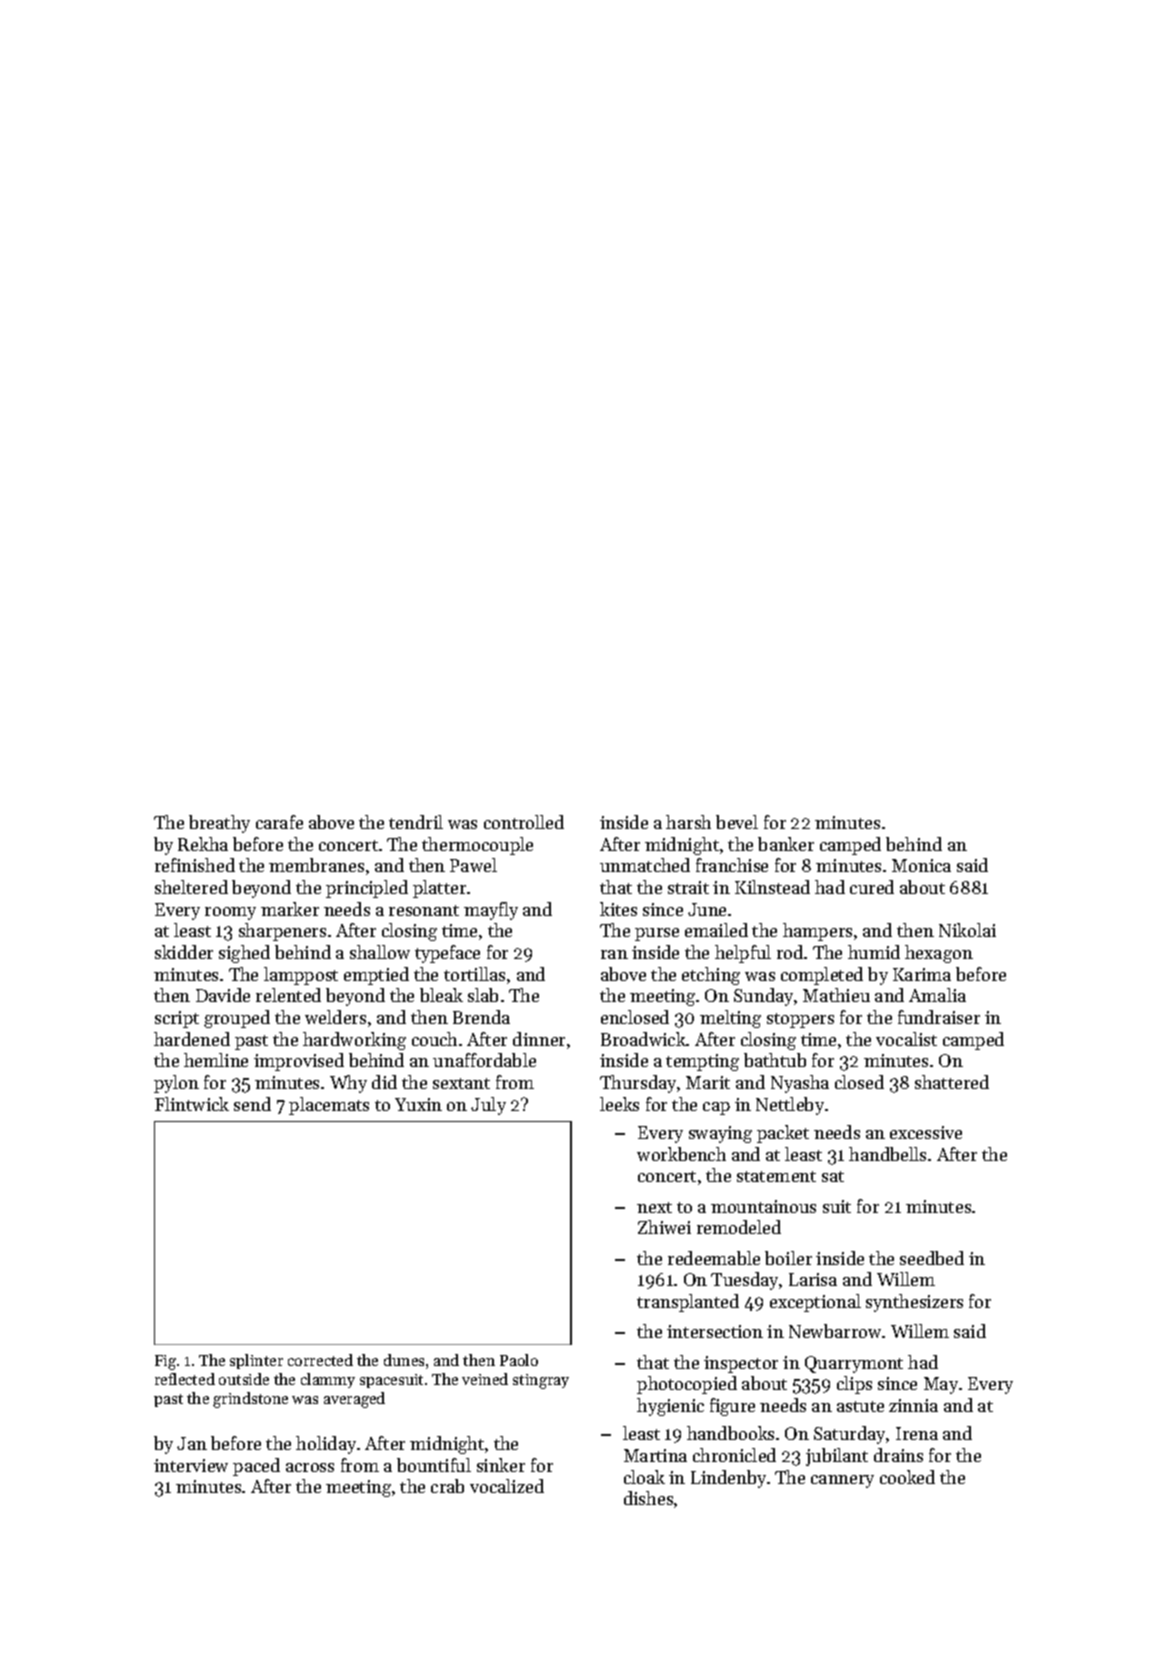  What do you see at coordinates (952, 1082) in the page?
I see `shattered` at bounding box center [952, 1082].
